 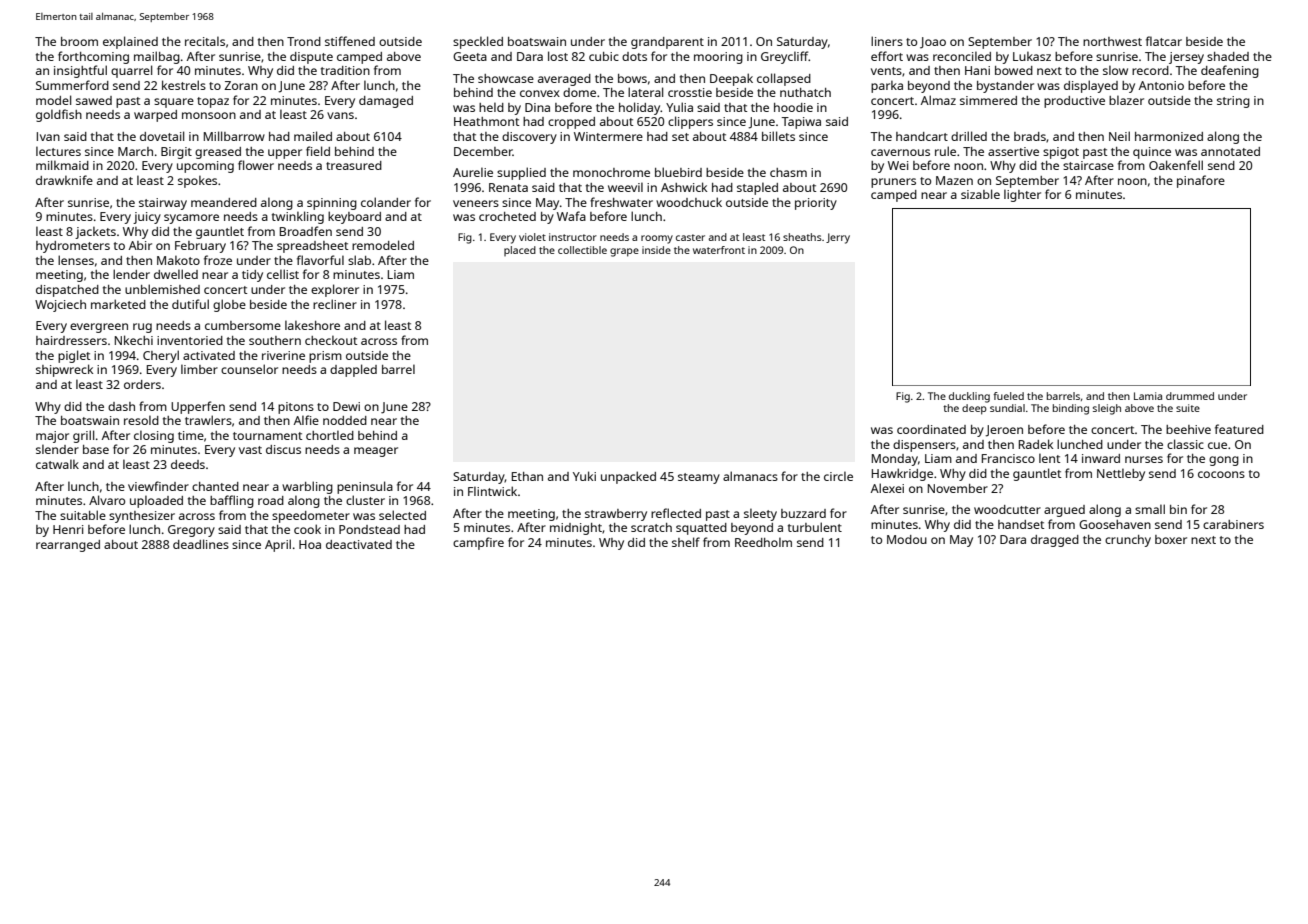 I want to click on Lukasz, so click(x=1032, y=56).
